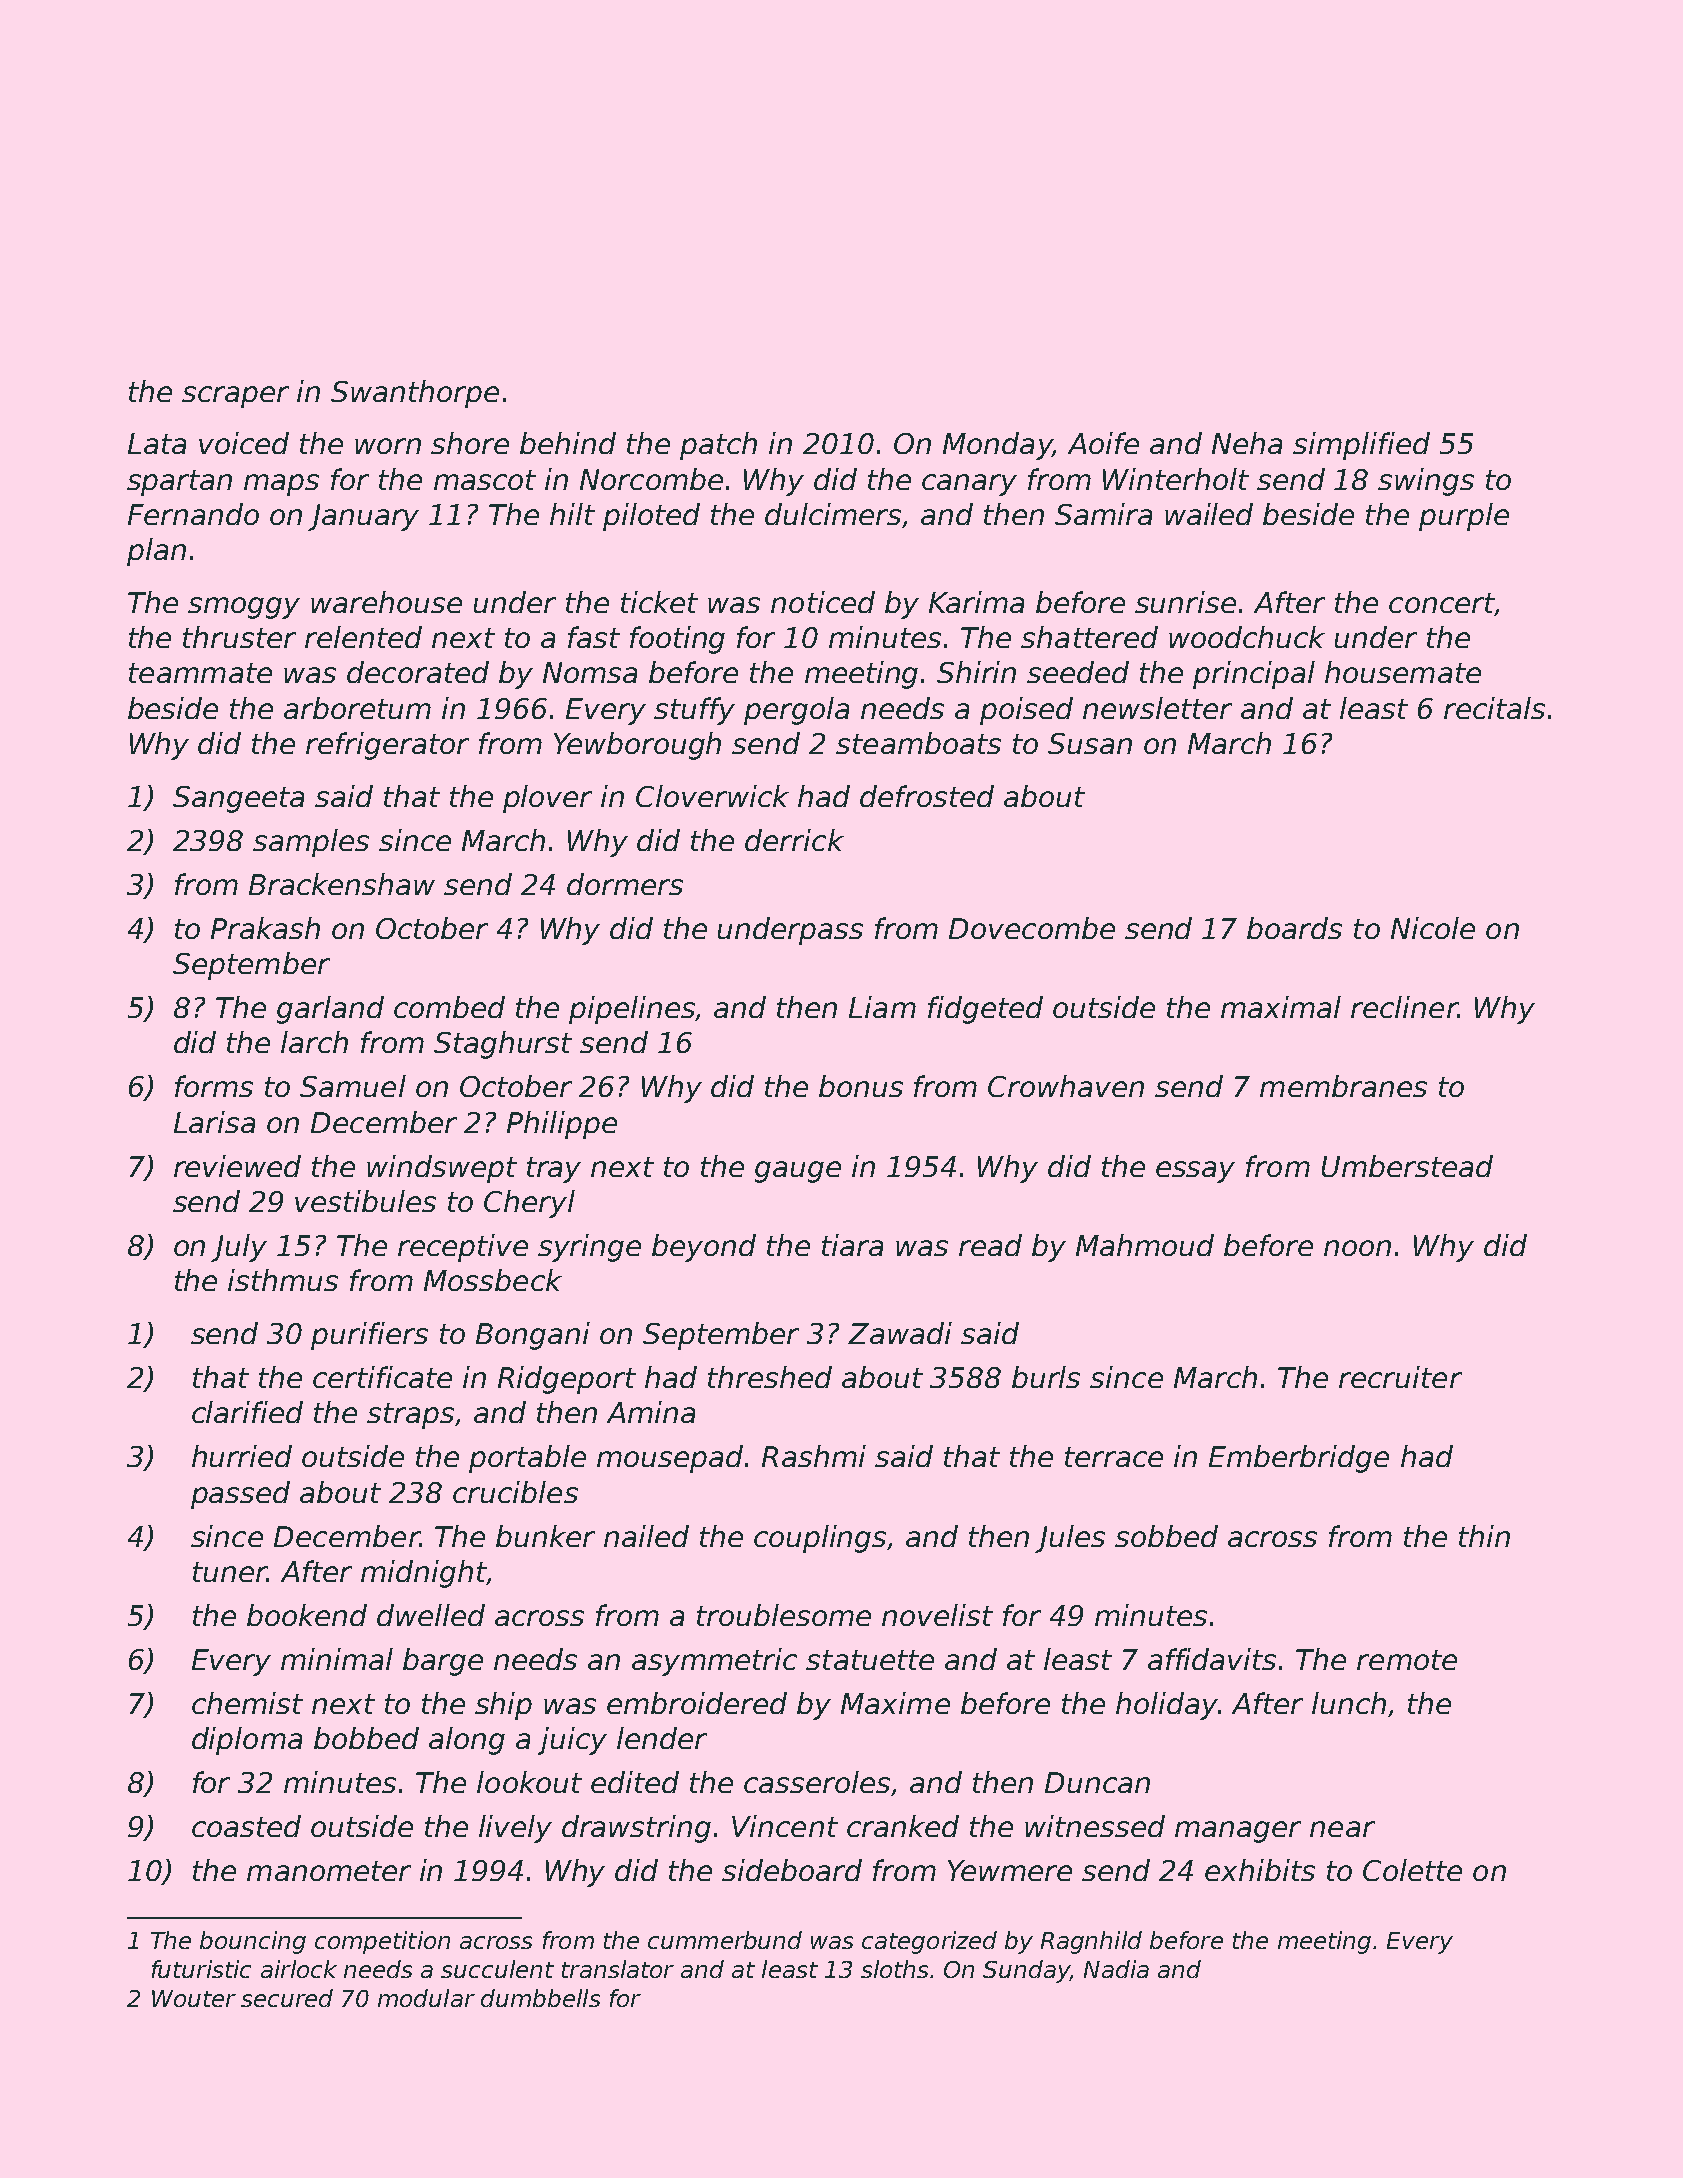 This screenshot has width=1683, height=2178. I want to click on bobbed, so click(366, 1738).
